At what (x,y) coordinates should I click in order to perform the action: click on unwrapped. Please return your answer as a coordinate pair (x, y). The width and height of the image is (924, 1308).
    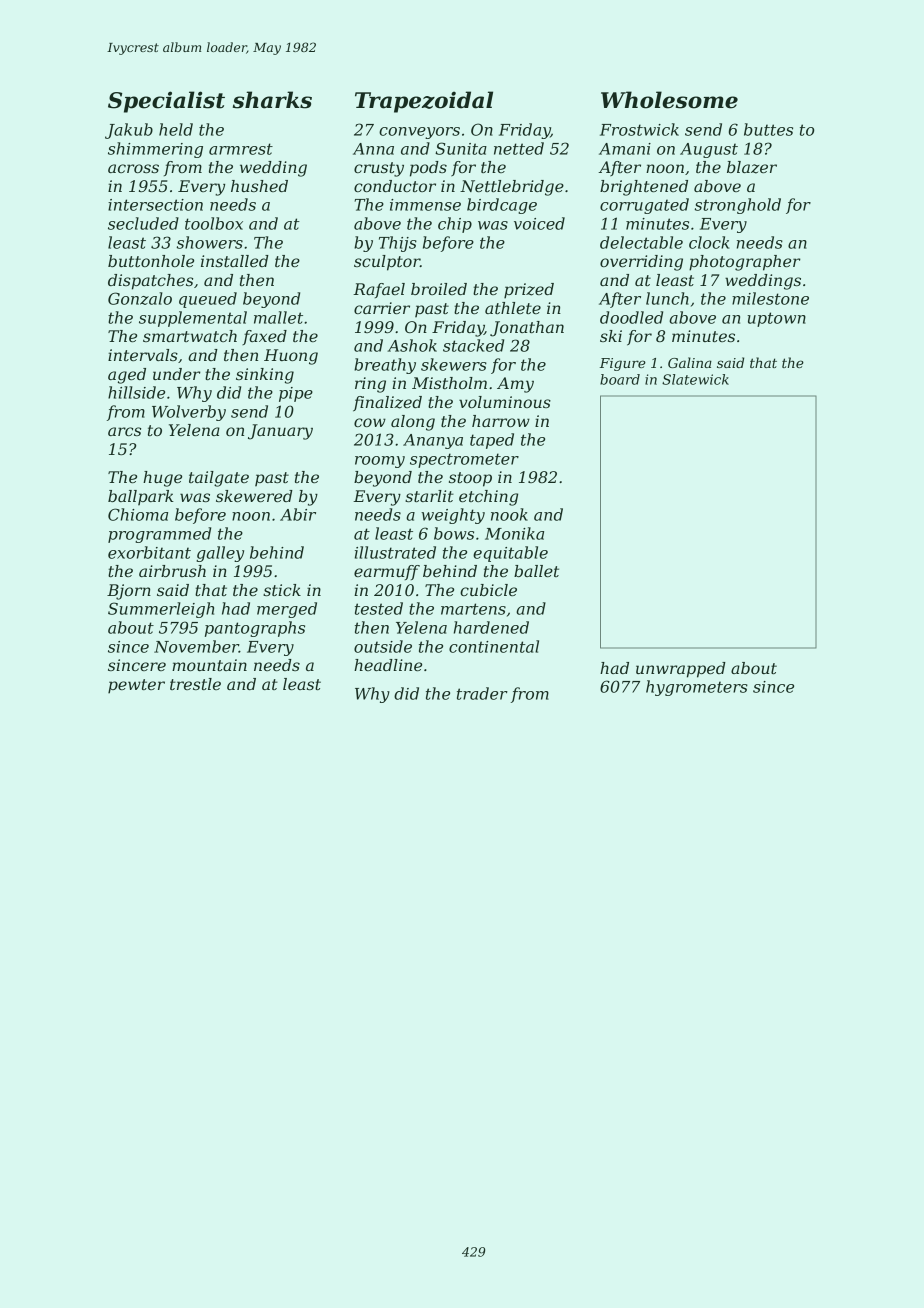
    Looking at the image, I should click on (681, 670).
